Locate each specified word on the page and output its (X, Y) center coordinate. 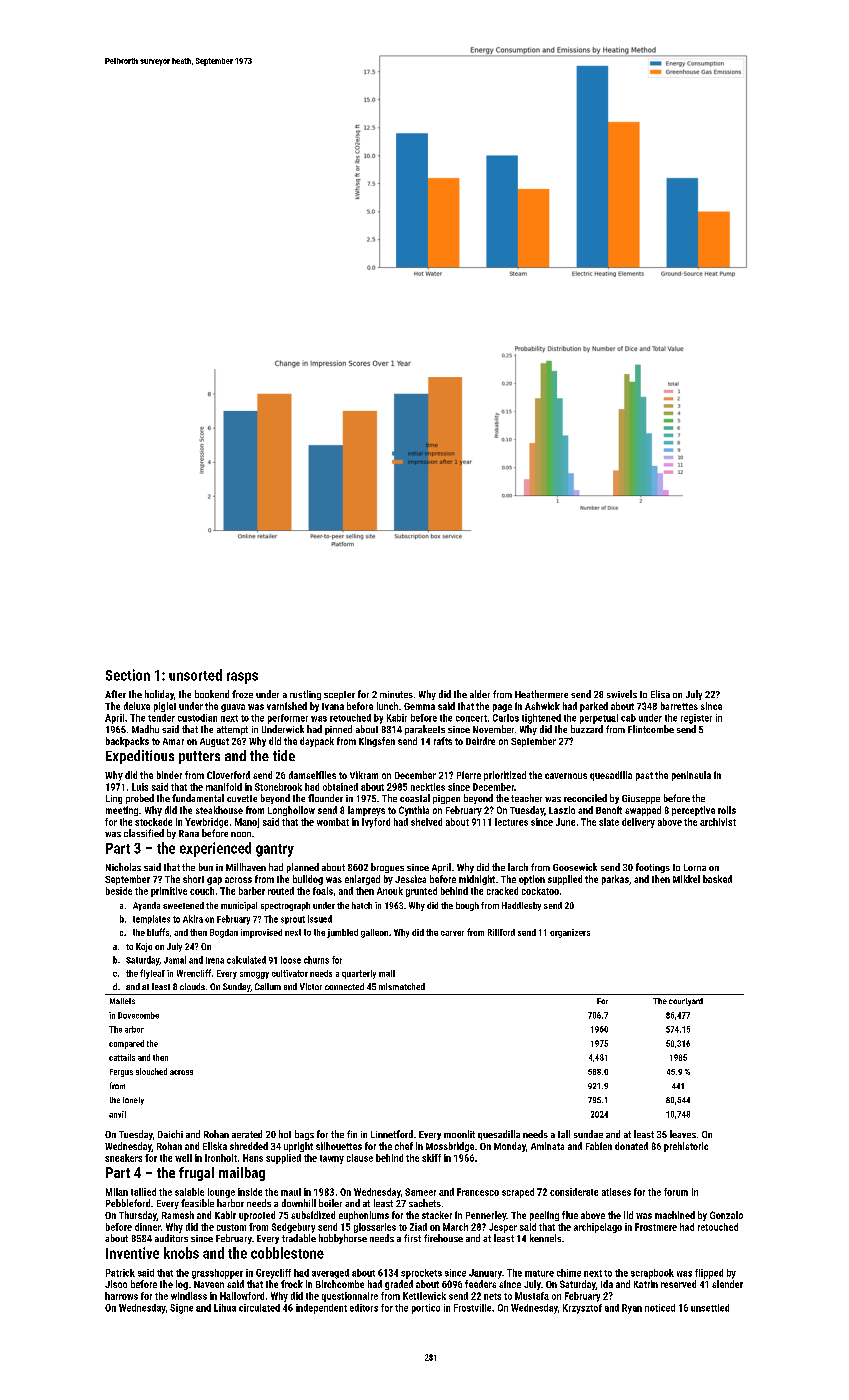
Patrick (120, 1273)
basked (717, 879)
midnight (477, 880)
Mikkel (686, 879)
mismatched (402, 986)
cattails (122, 1057)
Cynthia (414, 811)
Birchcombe (340, 1284)
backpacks (127, 742)
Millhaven (246, 867)
